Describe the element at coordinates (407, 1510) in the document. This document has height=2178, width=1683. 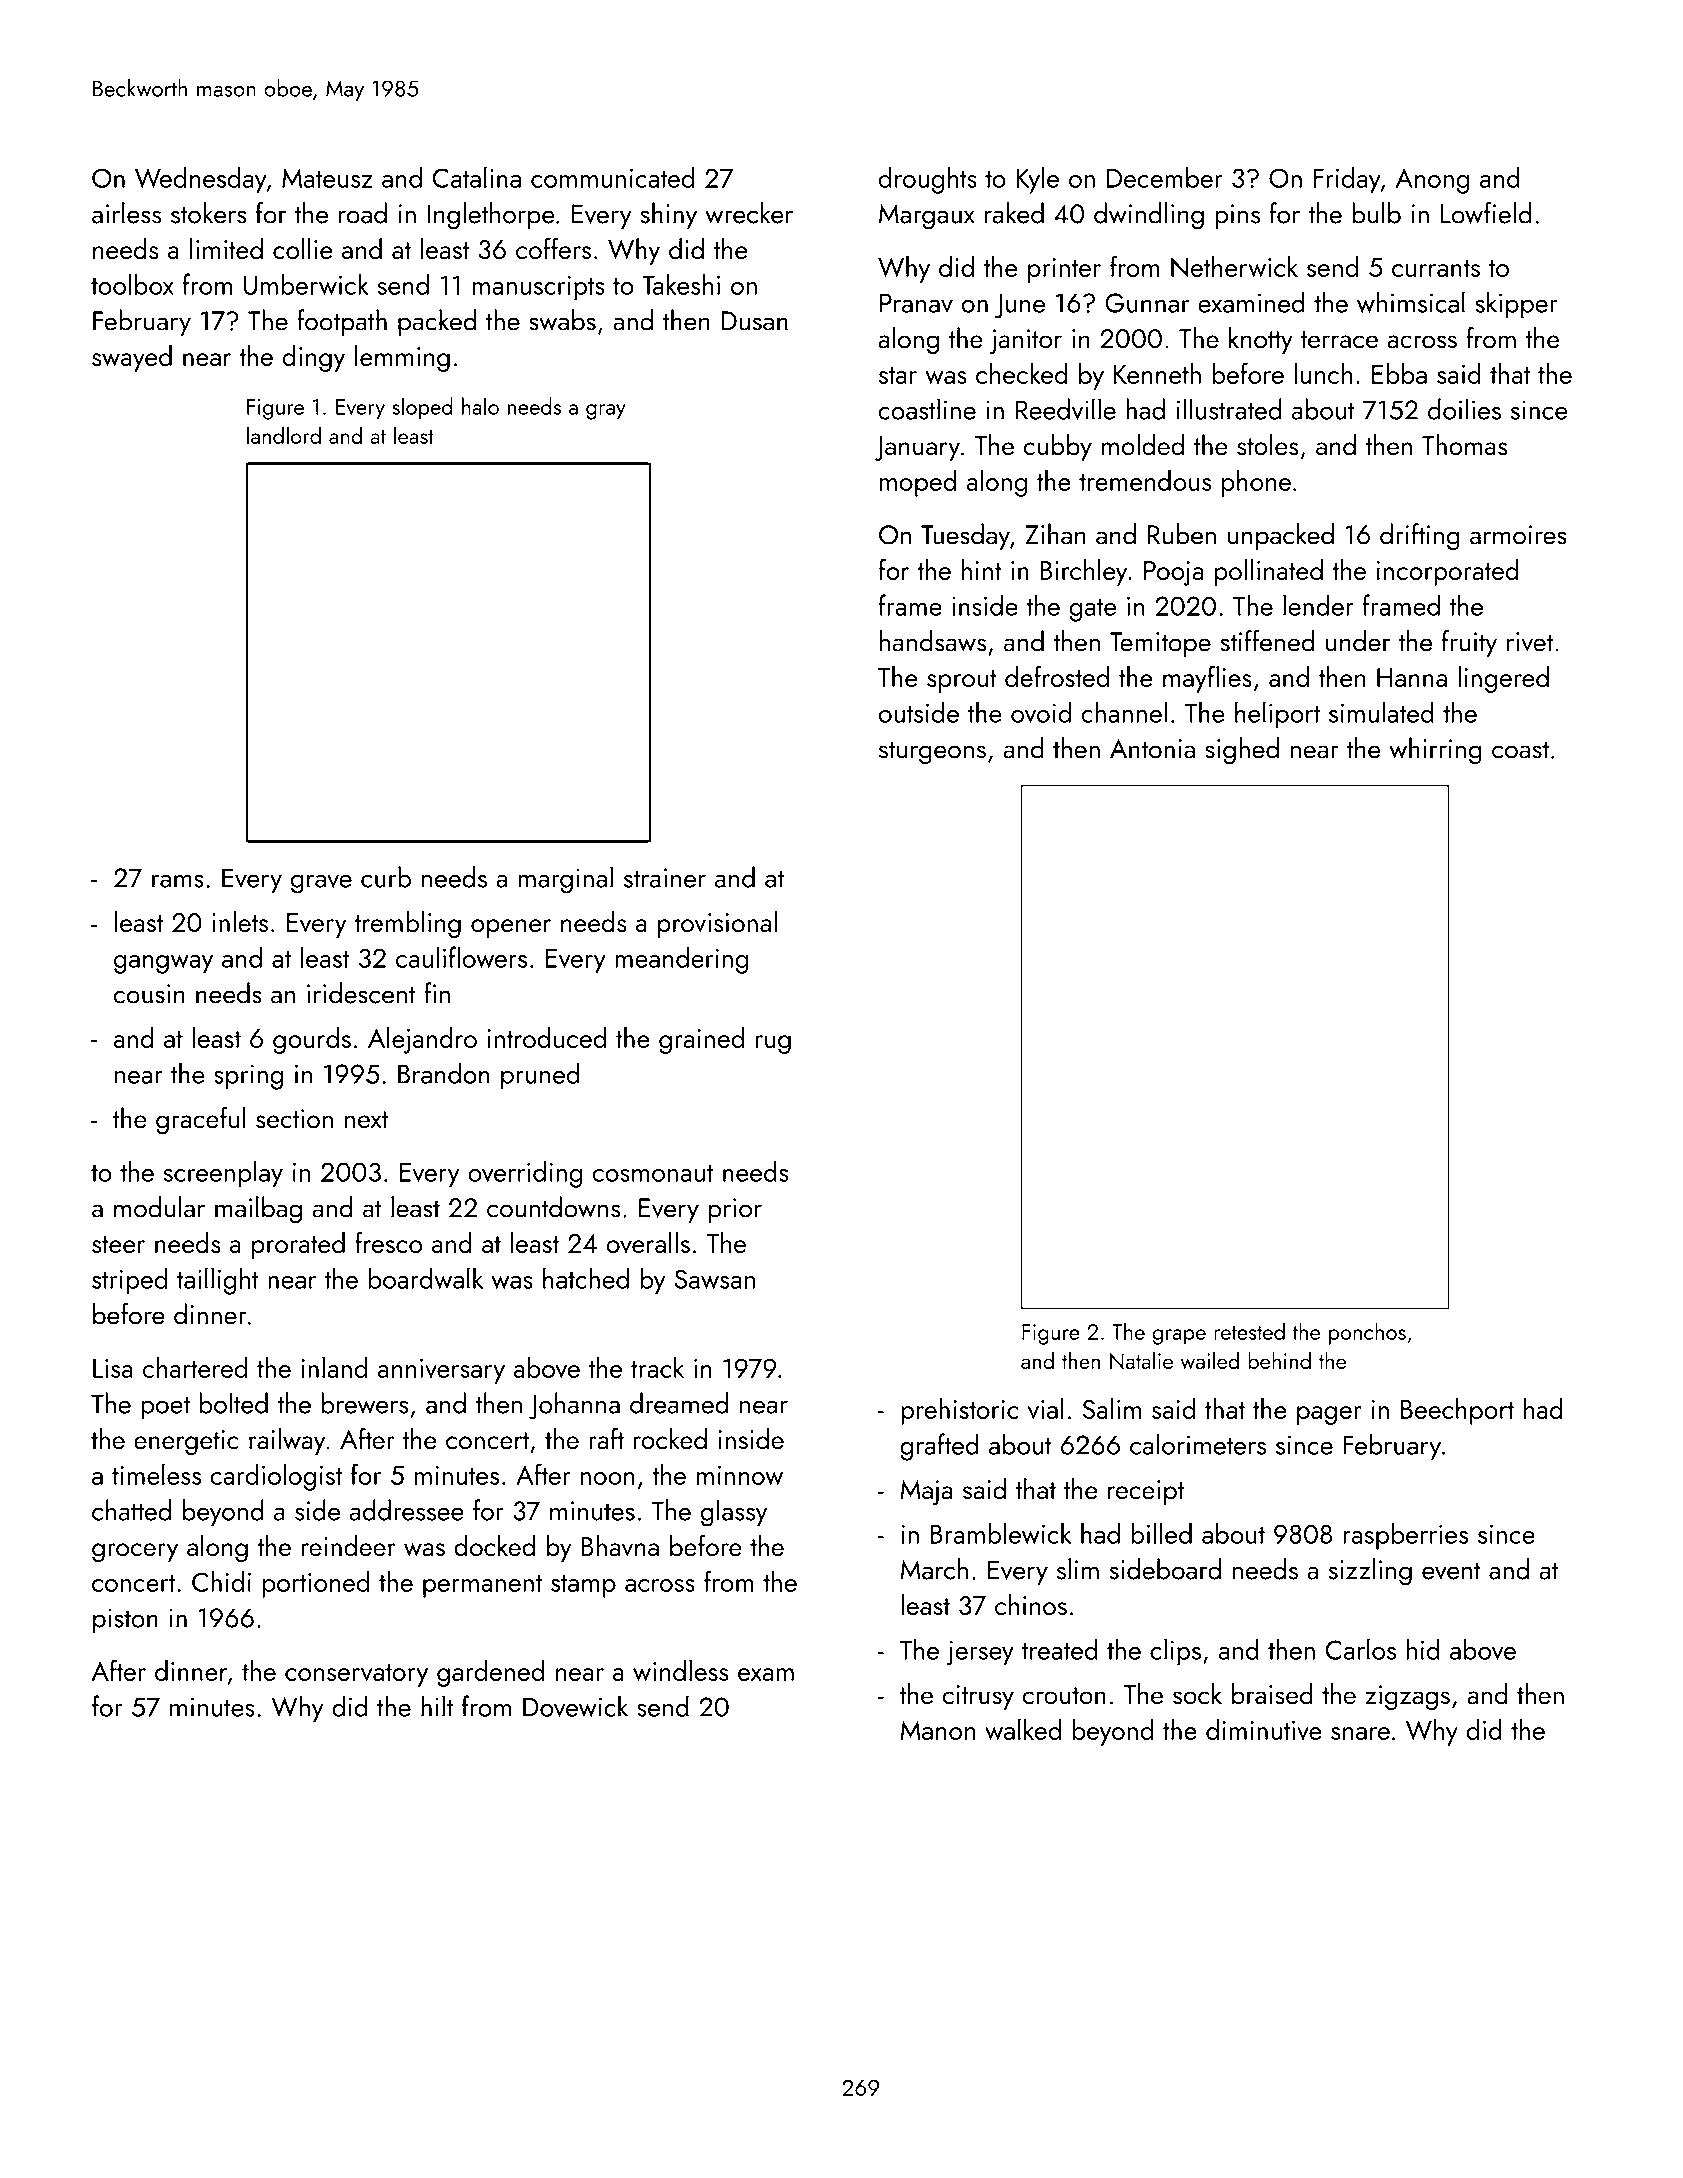
I see `addressee` at that location.
